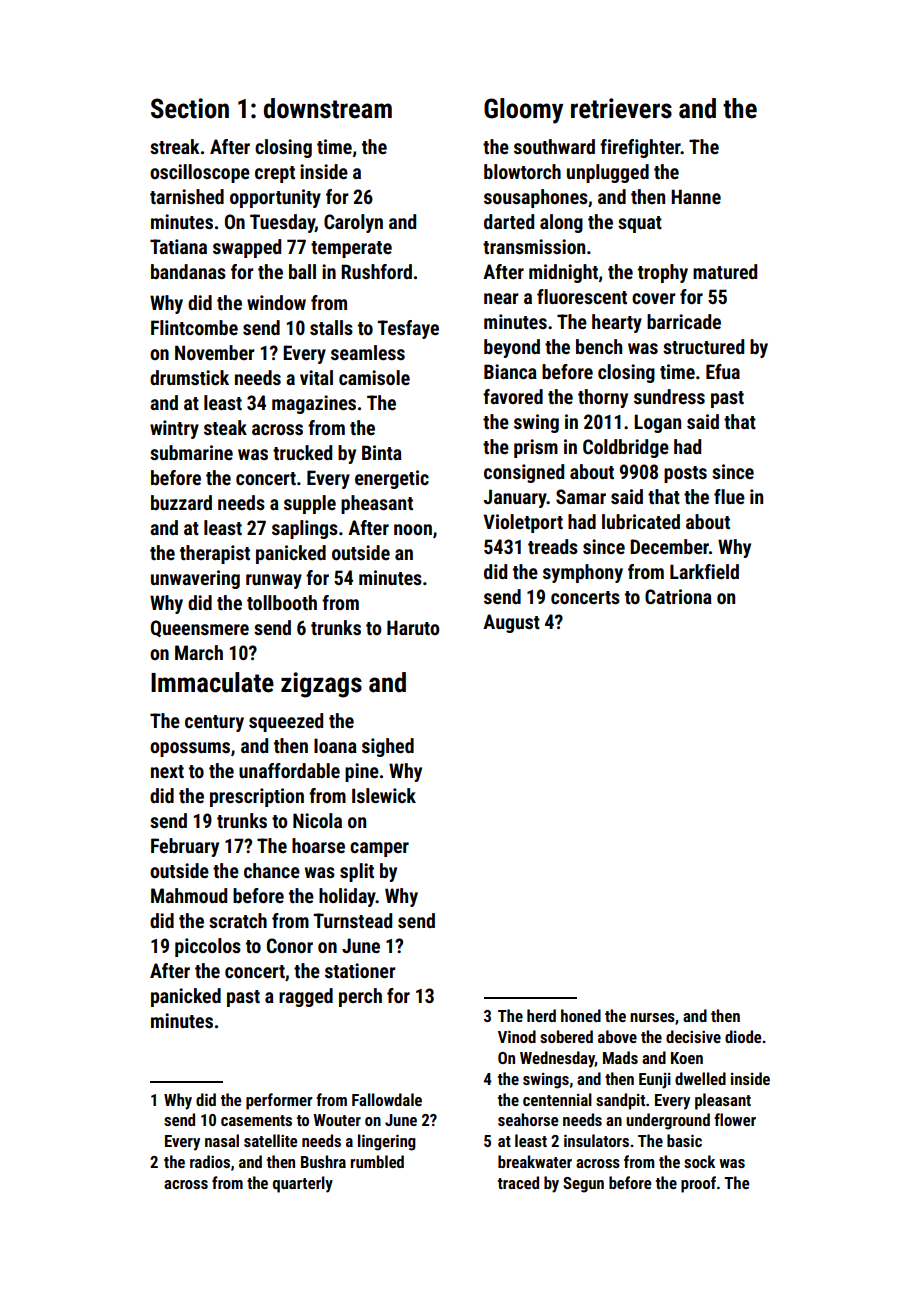 Image resolution: width=924 pixels, height=1311 pixels. Describe the element at coordinates (379, 849) in the document. I see `camper` at that location.
